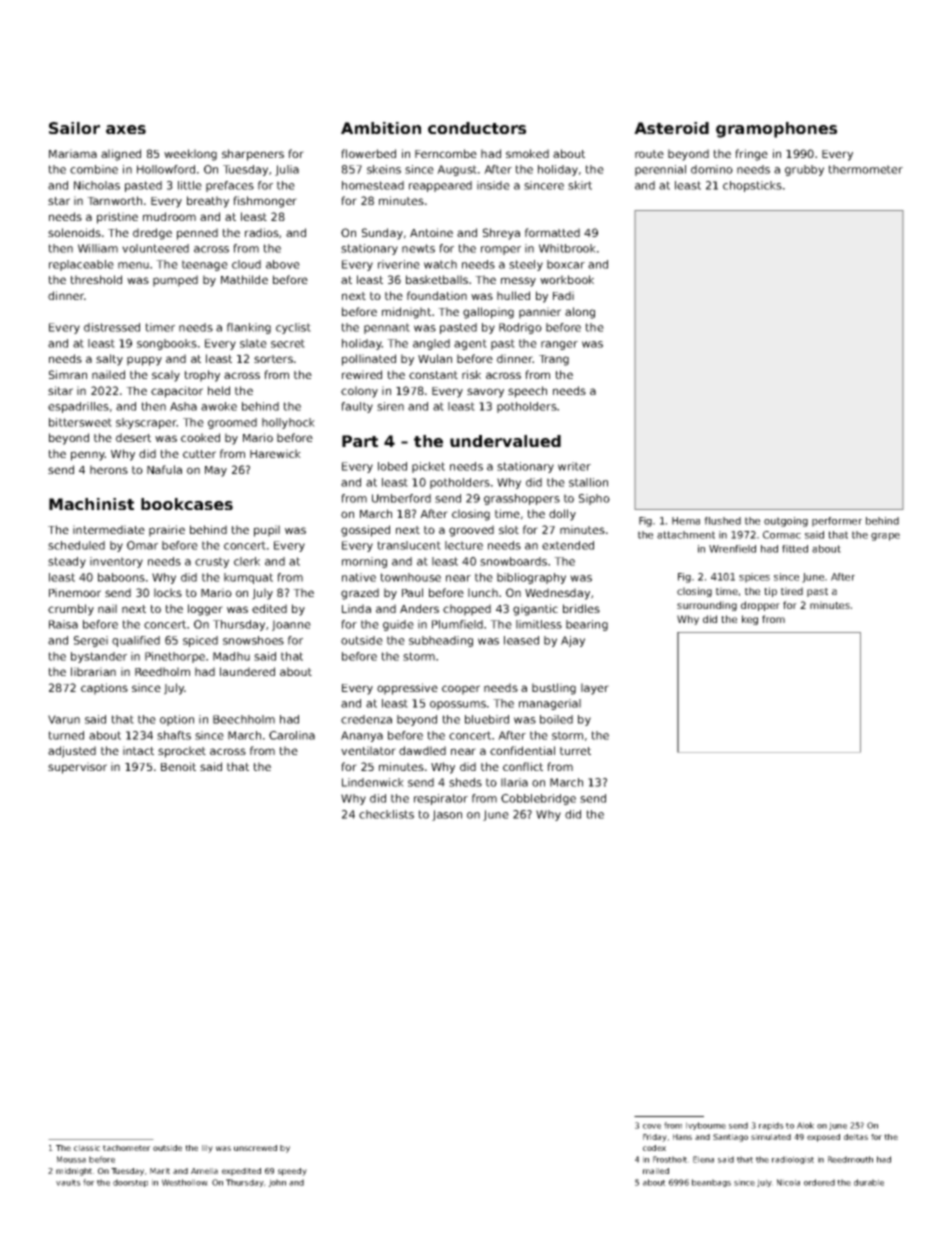 The width and height of the screenshot is (952, 1233). What do you see at coordinates (686, 535) in the screenshot?
I see `attachment` at bounding box center [686, 535].
